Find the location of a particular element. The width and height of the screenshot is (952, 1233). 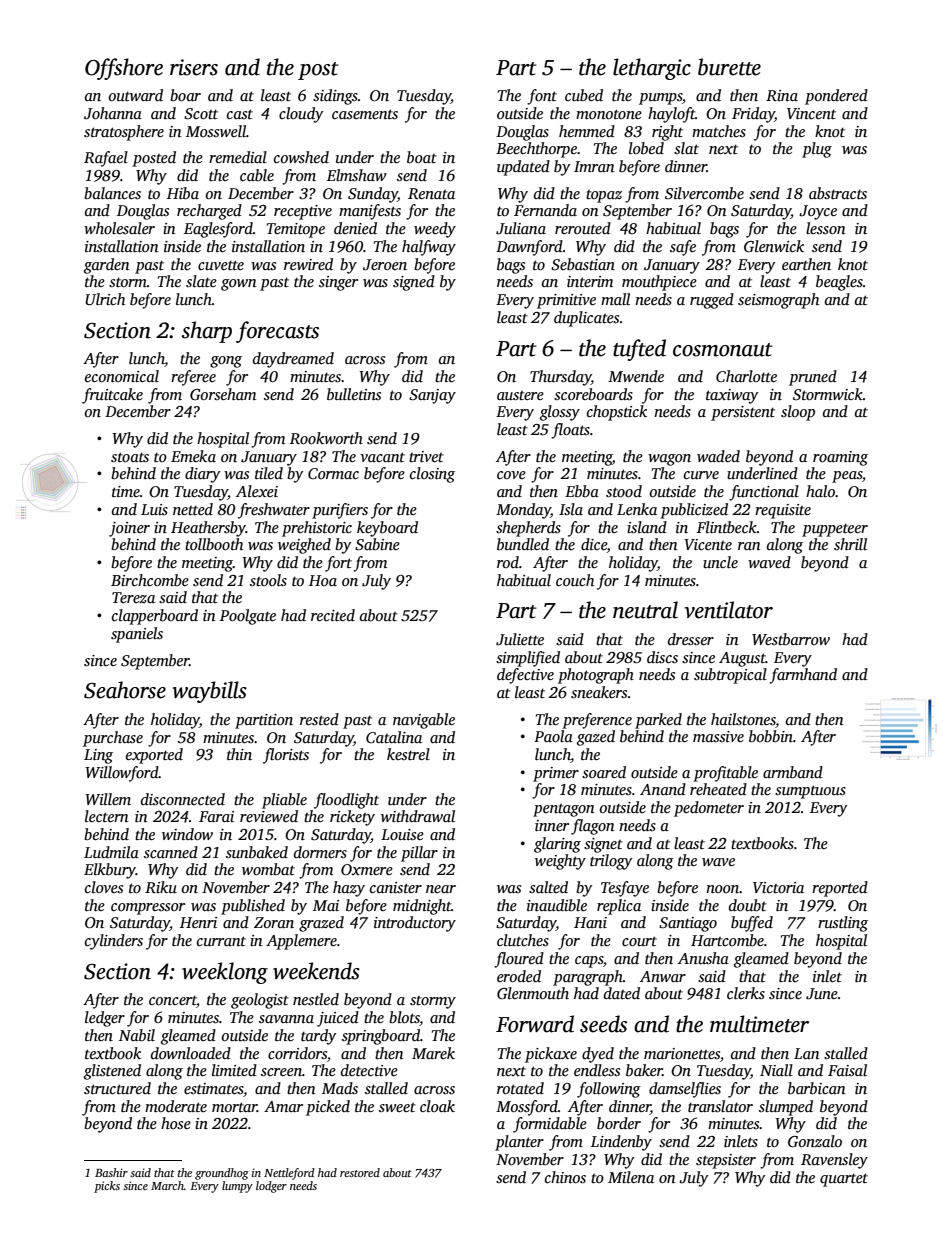

gown is located at coordinates (239, 285).
